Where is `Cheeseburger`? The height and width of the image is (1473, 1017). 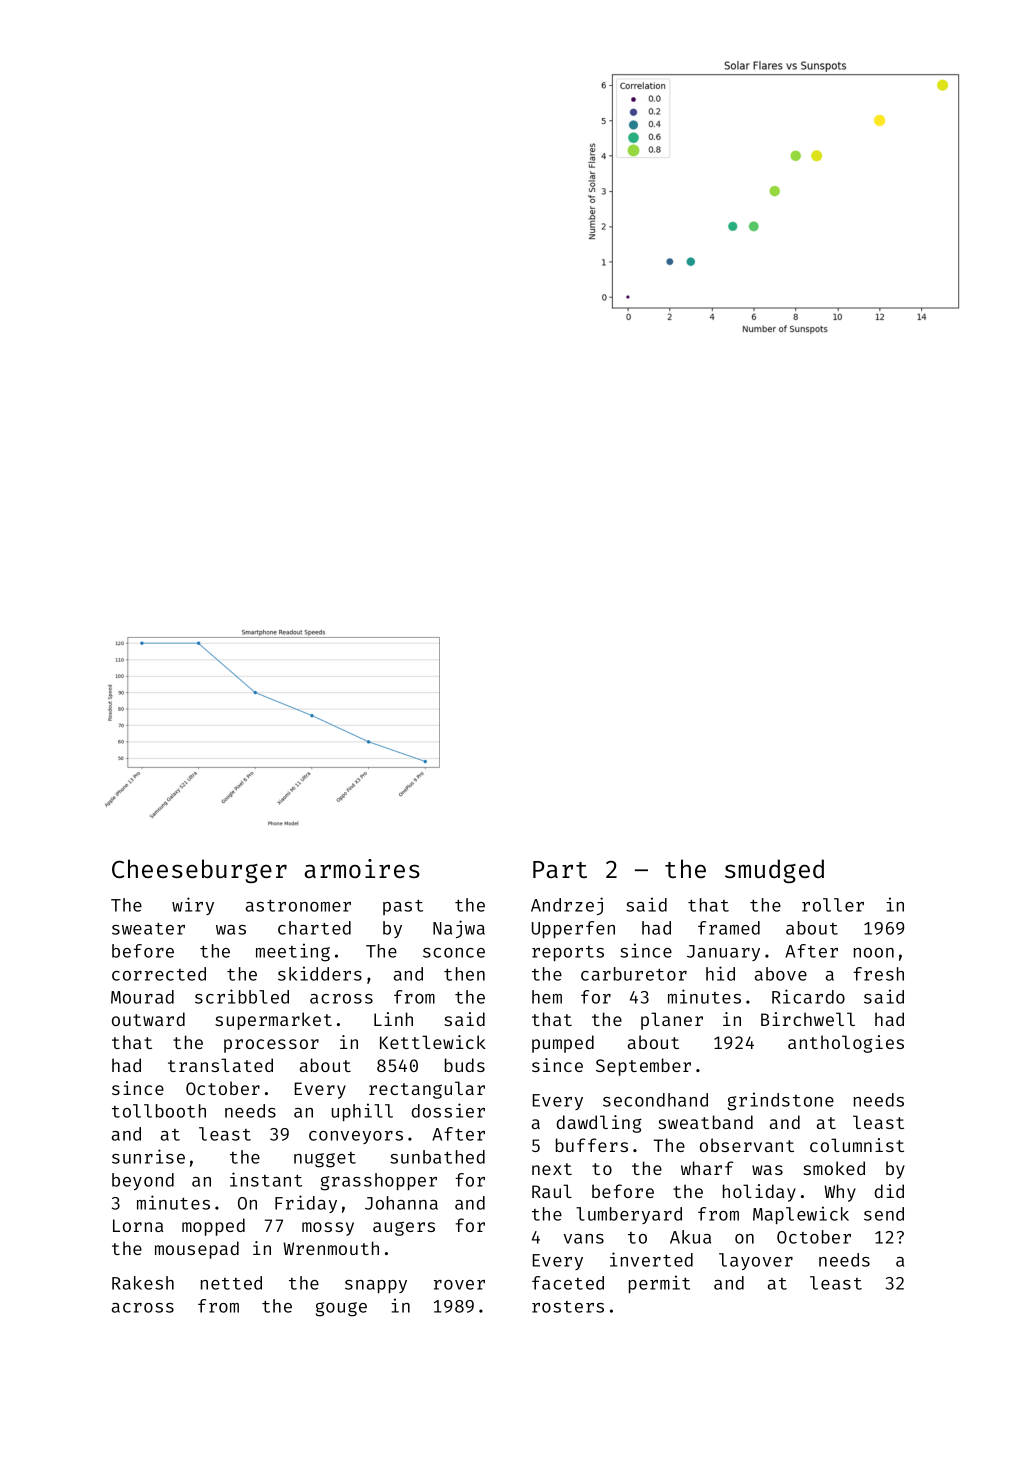
Cheeseburger is located at coordinates (199, 871).
